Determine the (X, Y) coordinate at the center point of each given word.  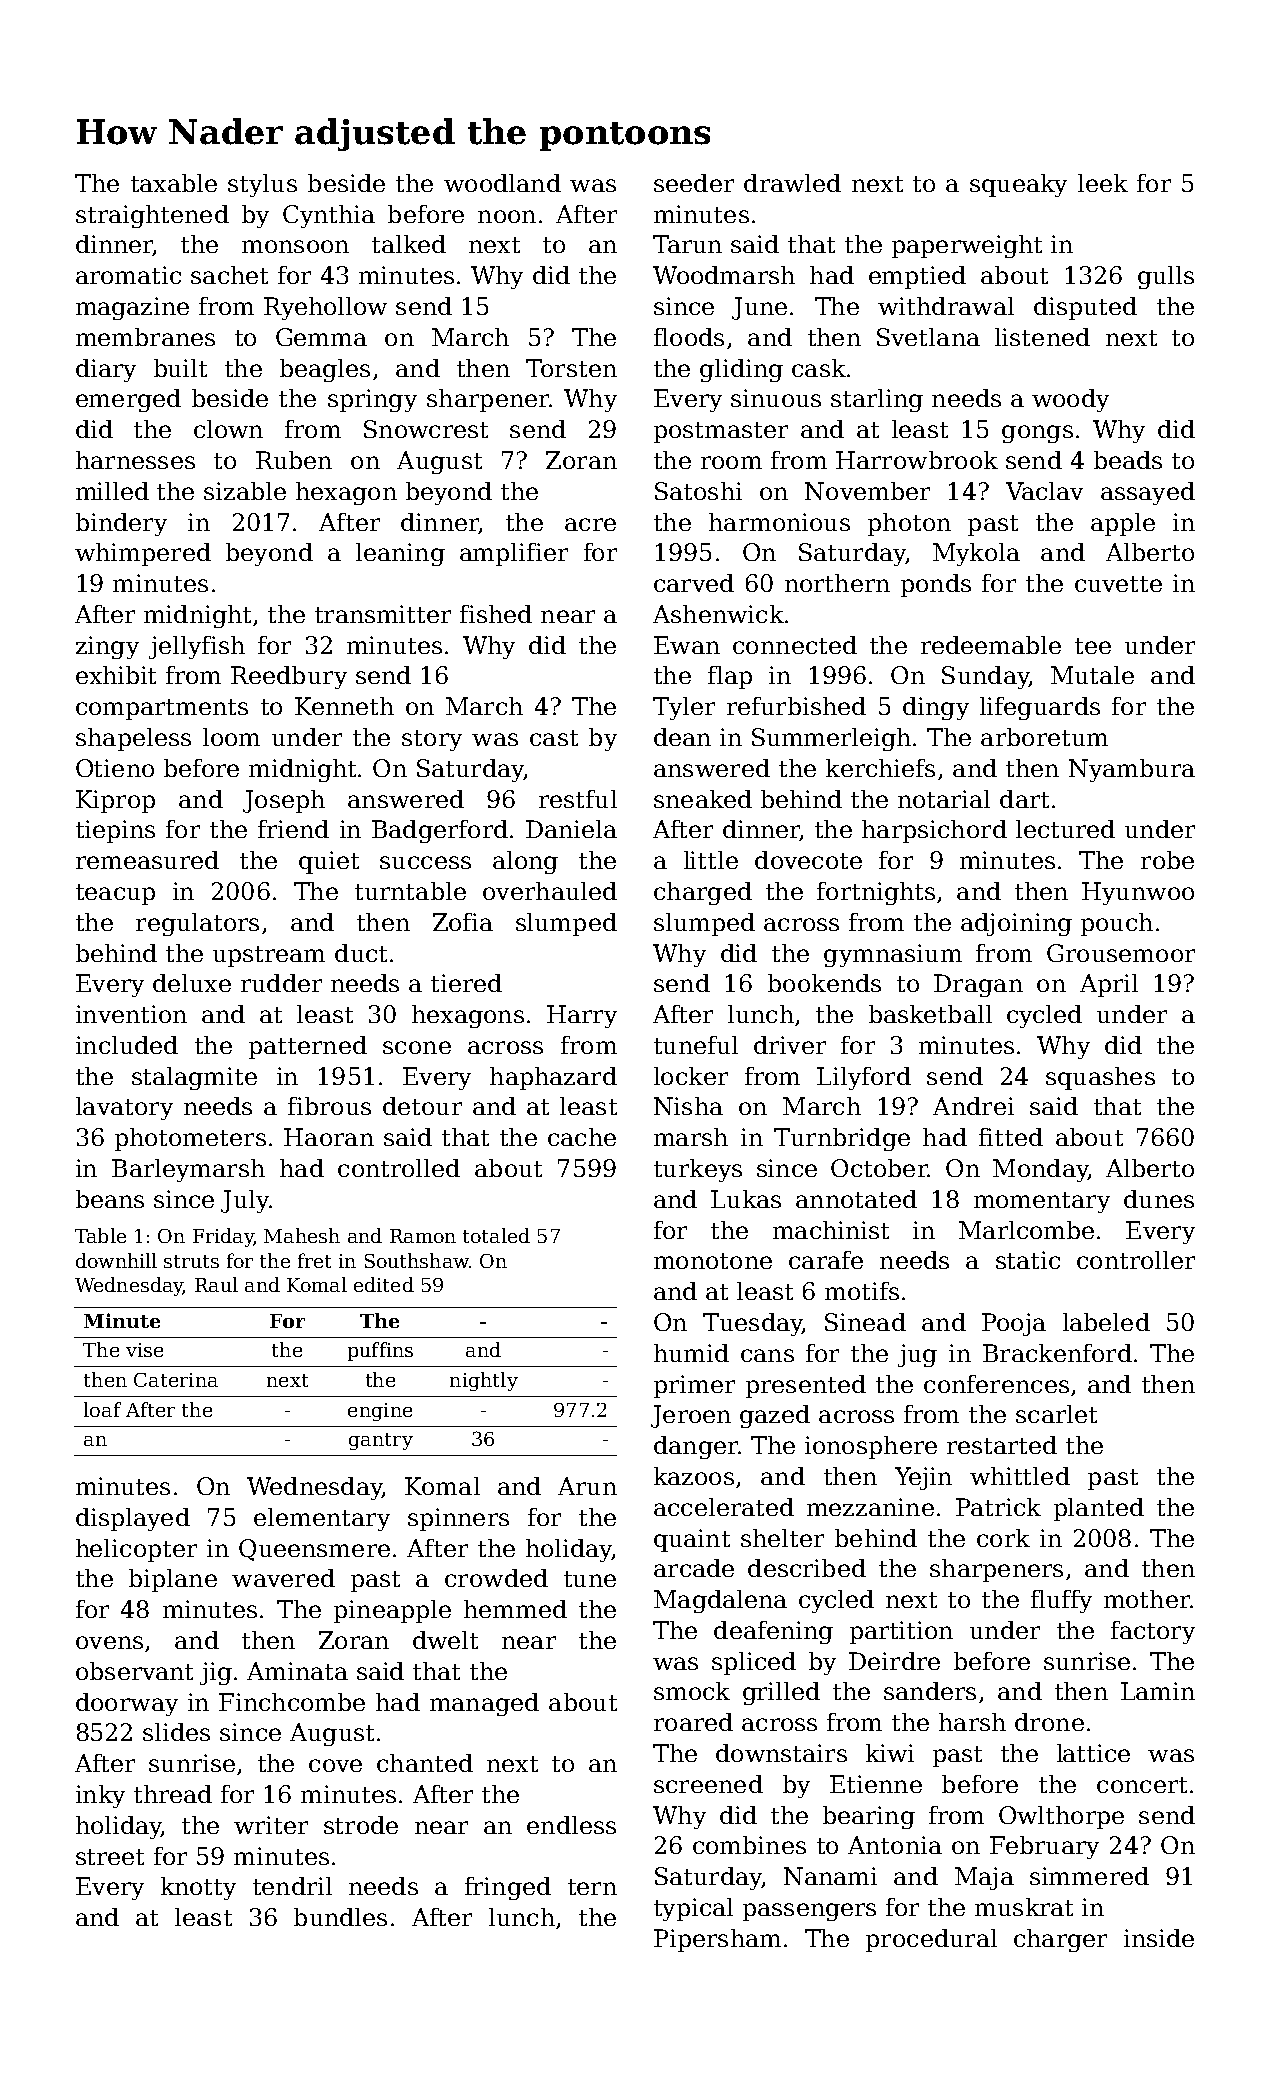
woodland (502, 183)
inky (100, 1796)
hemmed (515, 1609)
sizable (245, 491)
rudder (281, 983)
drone (1049, 1722)
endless (571, 1825)
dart (1024, 799)
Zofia (463, 922)
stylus (262, 185)
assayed (1148, 493)
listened (1042, 337)
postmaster (721, 432)
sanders (930, 1691)
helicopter (136, 1550)
